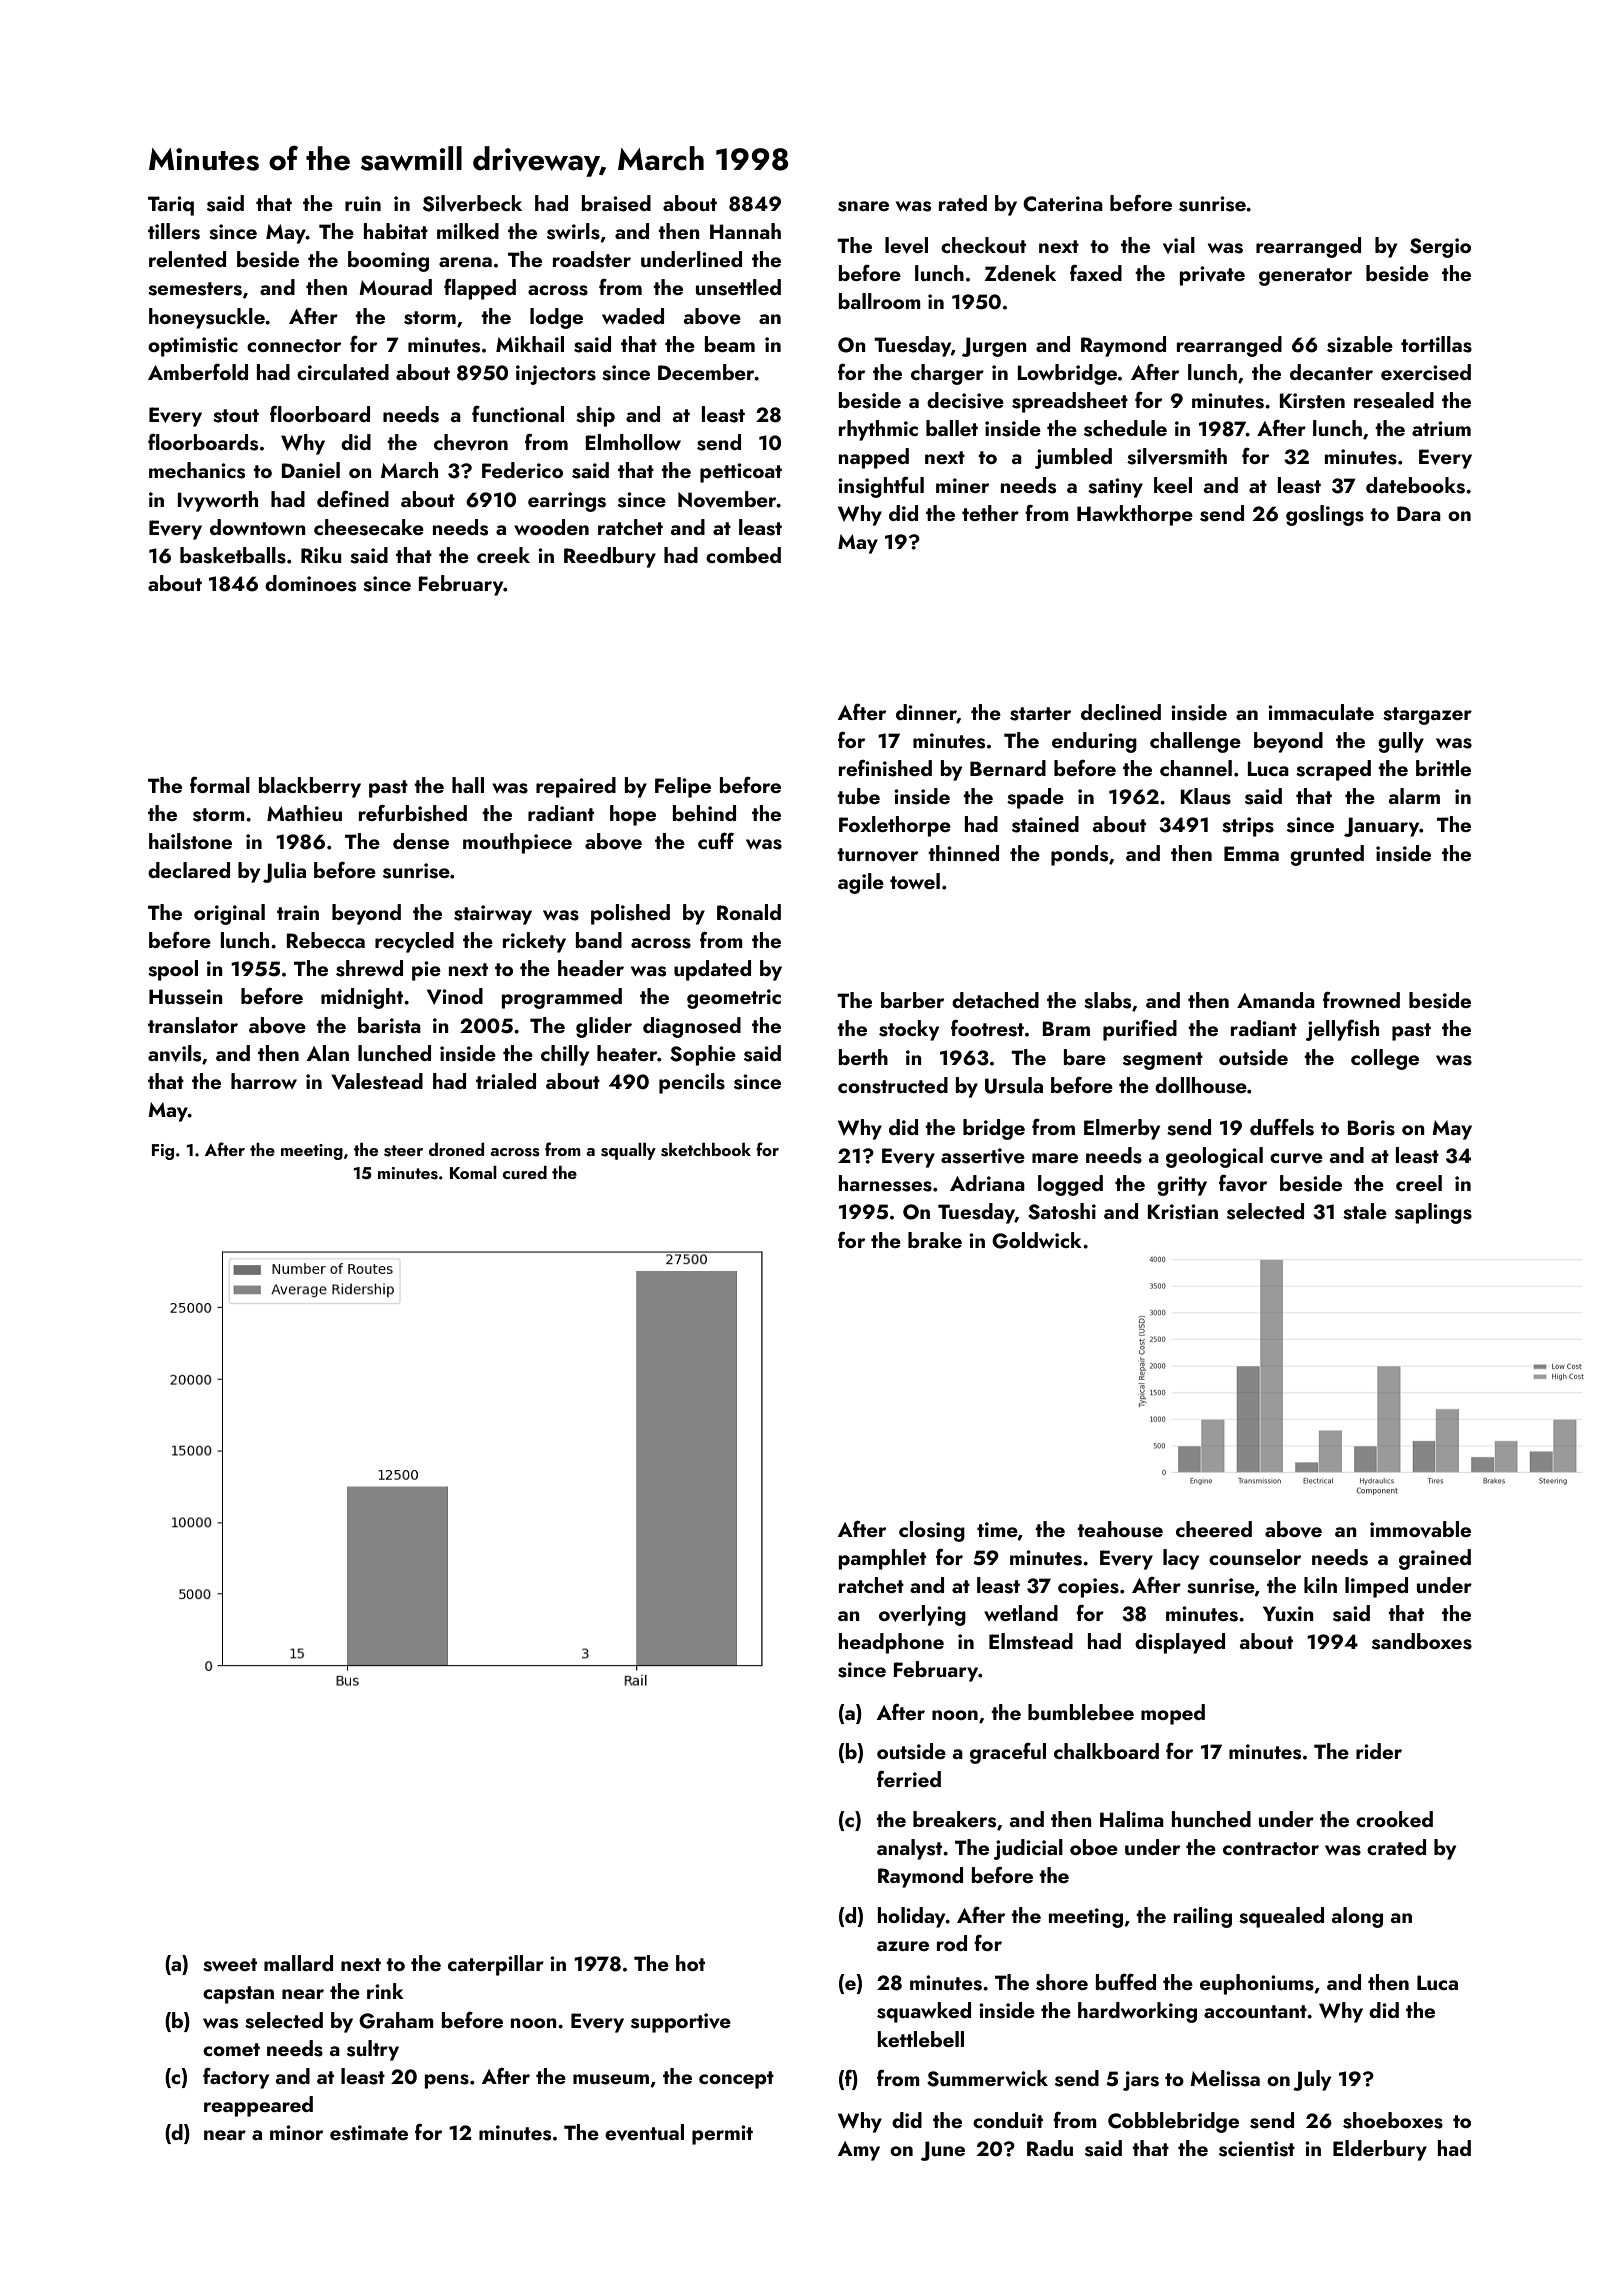 Image resolution: width=1620 pixels, height=2292 pixels. What do you see at coordinates (385, 1991) in the screenshot?
I see `rink` at bounding box center [385, 1991].
